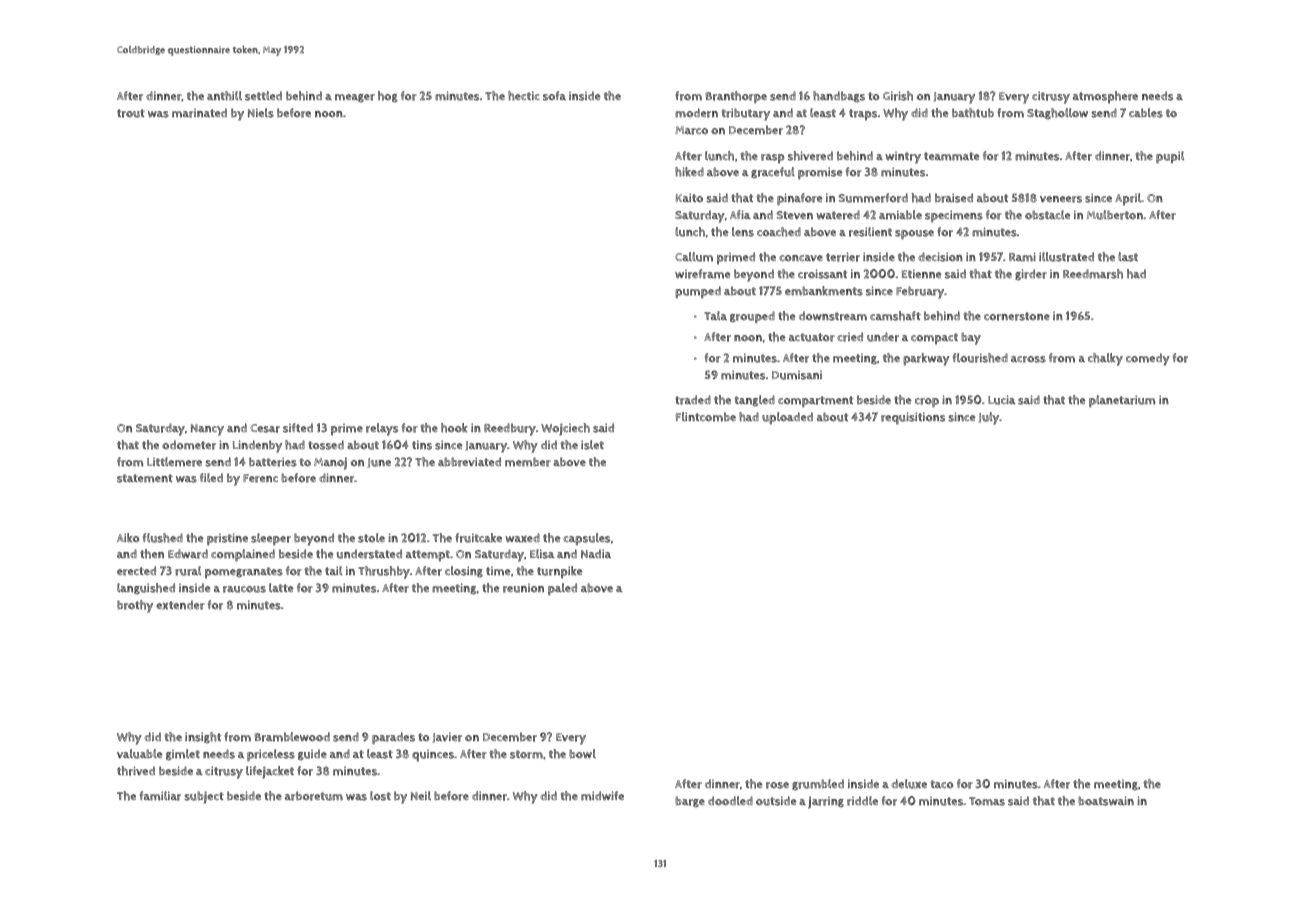 The height and width of the screenshot is (924, 1308). I want to click on boatswain, so click(1106, 801).
